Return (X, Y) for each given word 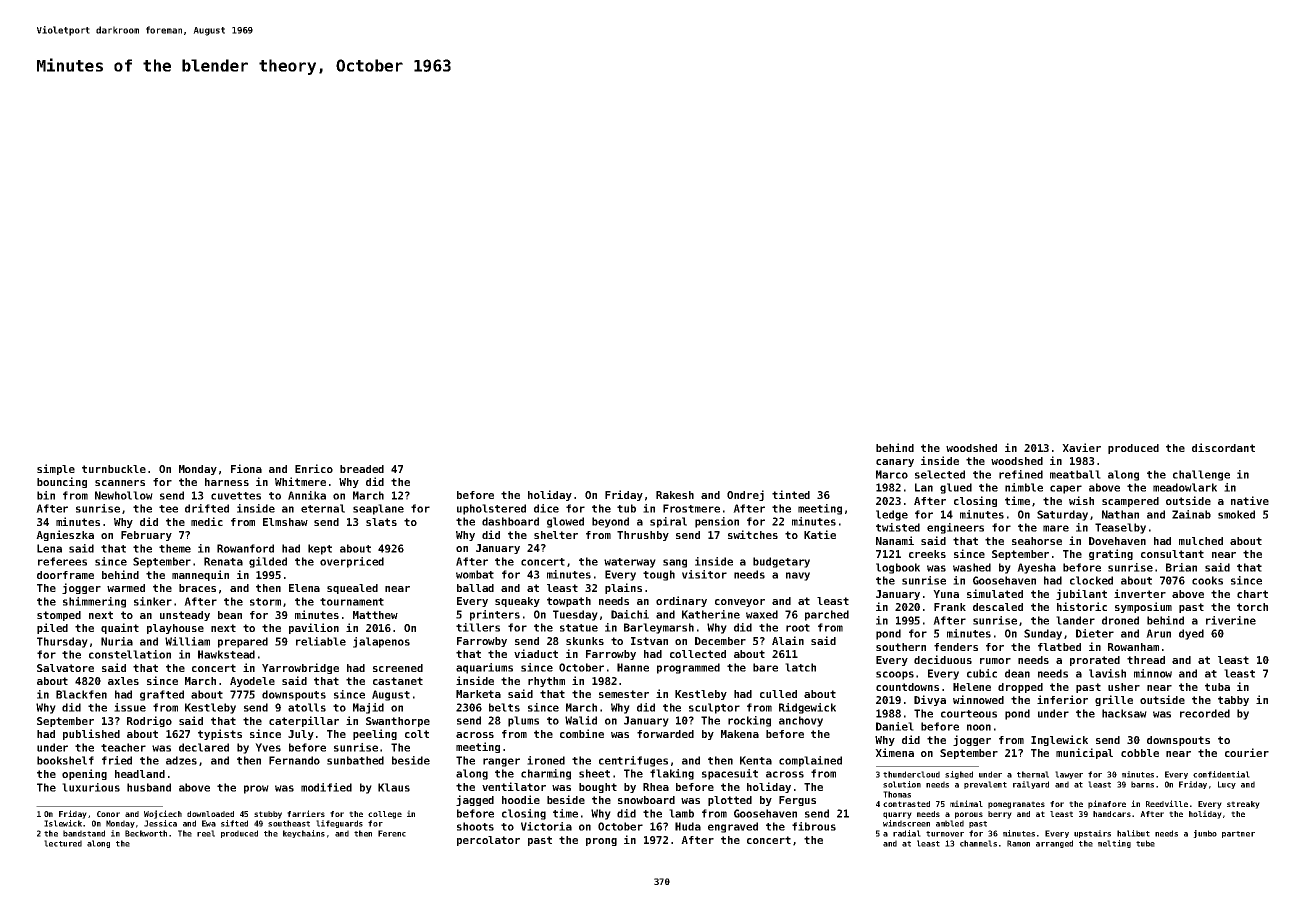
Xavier (1081, 447)
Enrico (314, 468)
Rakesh (675, 495)
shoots (475, 826)
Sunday (1043, 634)
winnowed (978, 699)
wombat (475, 574)
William (187, 641)
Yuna (946, 594)
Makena (740, 734)
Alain (788, 640)
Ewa (209, 823)
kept (320, 549)
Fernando (294, 760)
